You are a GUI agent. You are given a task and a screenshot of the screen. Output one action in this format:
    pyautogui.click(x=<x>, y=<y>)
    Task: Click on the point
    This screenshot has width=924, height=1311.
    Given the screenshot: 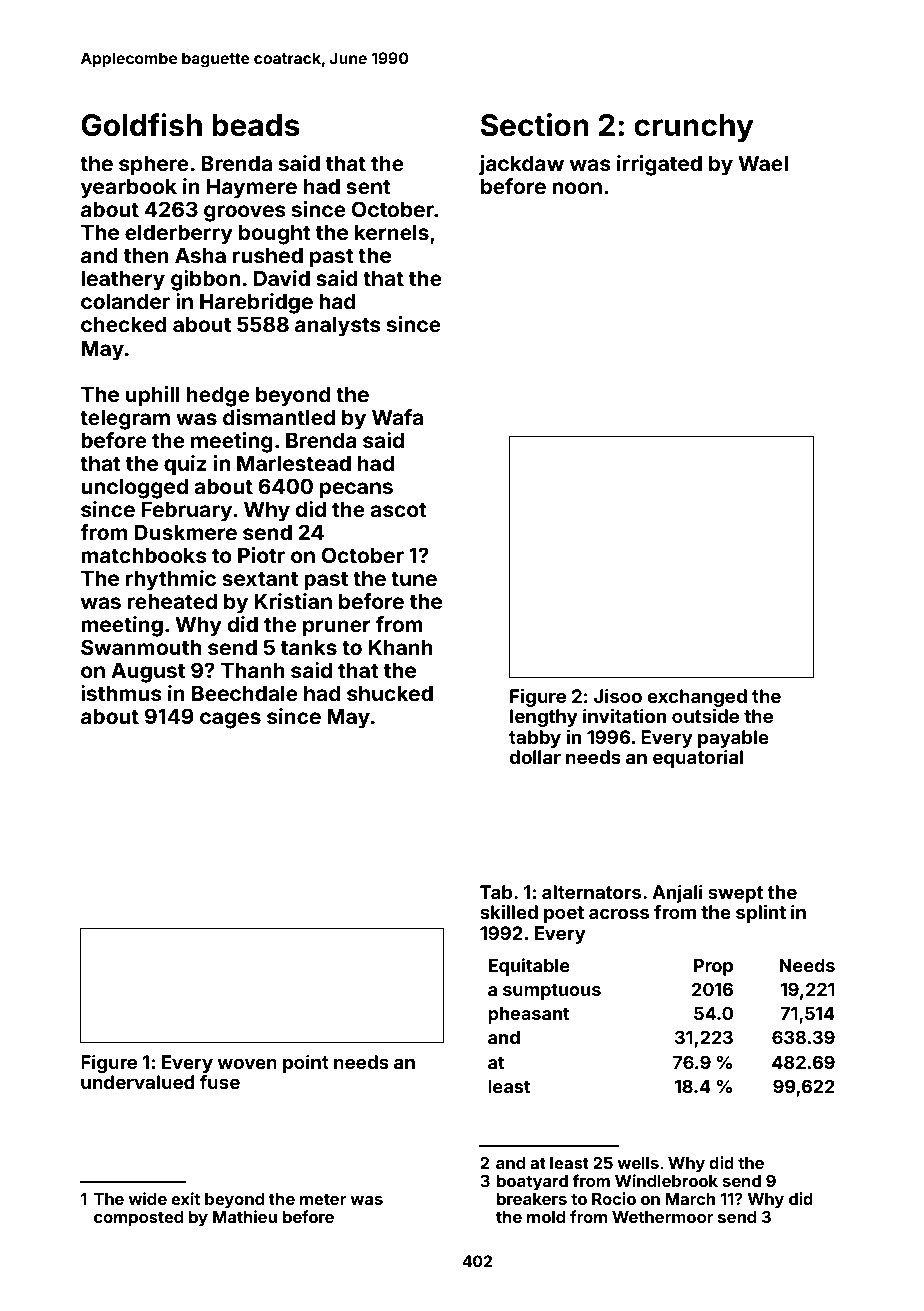 What is the action you would take?
    pyautogui.click(x=306, y=1064)
